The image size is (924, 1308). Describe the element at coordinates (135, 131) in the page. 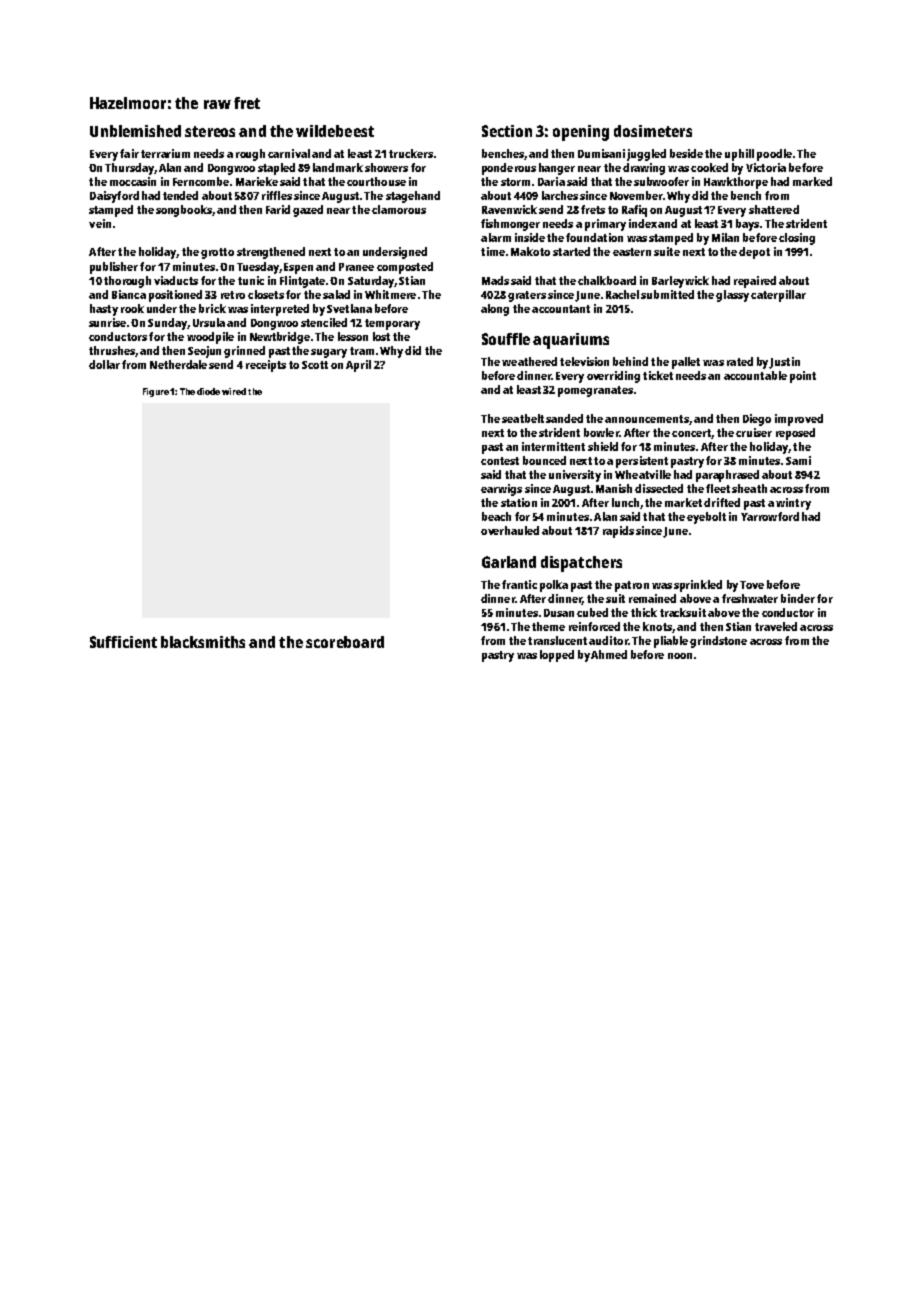

I see `Unblemished` at that location.
